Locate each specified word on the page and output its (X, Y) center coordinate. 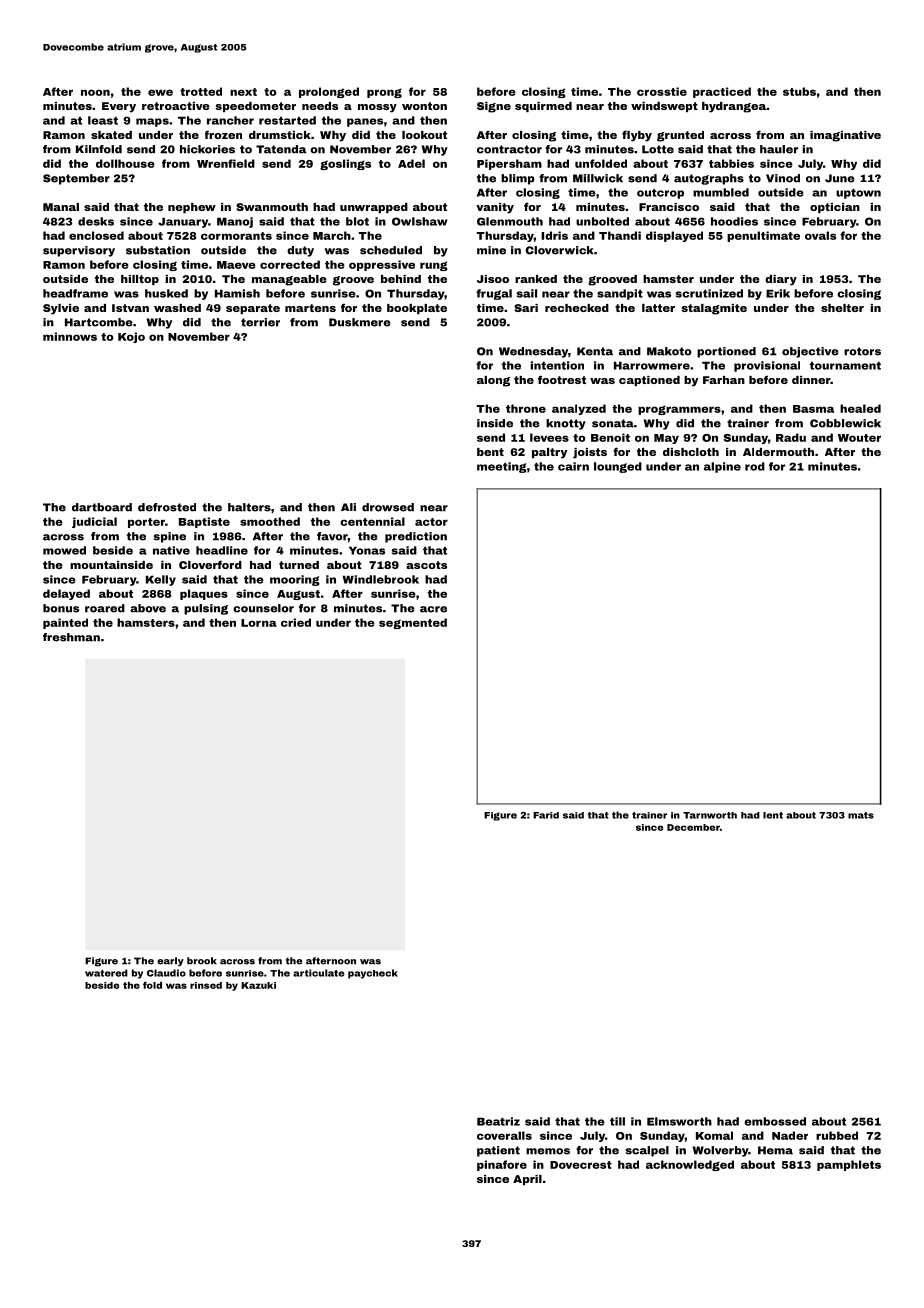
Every (119, 107)
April (527, 1180)
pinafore (502, 1165)
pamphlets (849, 1165)
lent (773, 815)
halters (249, 507)
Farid (546, 815)
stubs (799, 91)
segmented (413, 623)
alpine (722, 467)
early (170, 961)
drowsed (388, 507)
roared (105, 608)
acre (433, 609)
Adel (411, 163)
